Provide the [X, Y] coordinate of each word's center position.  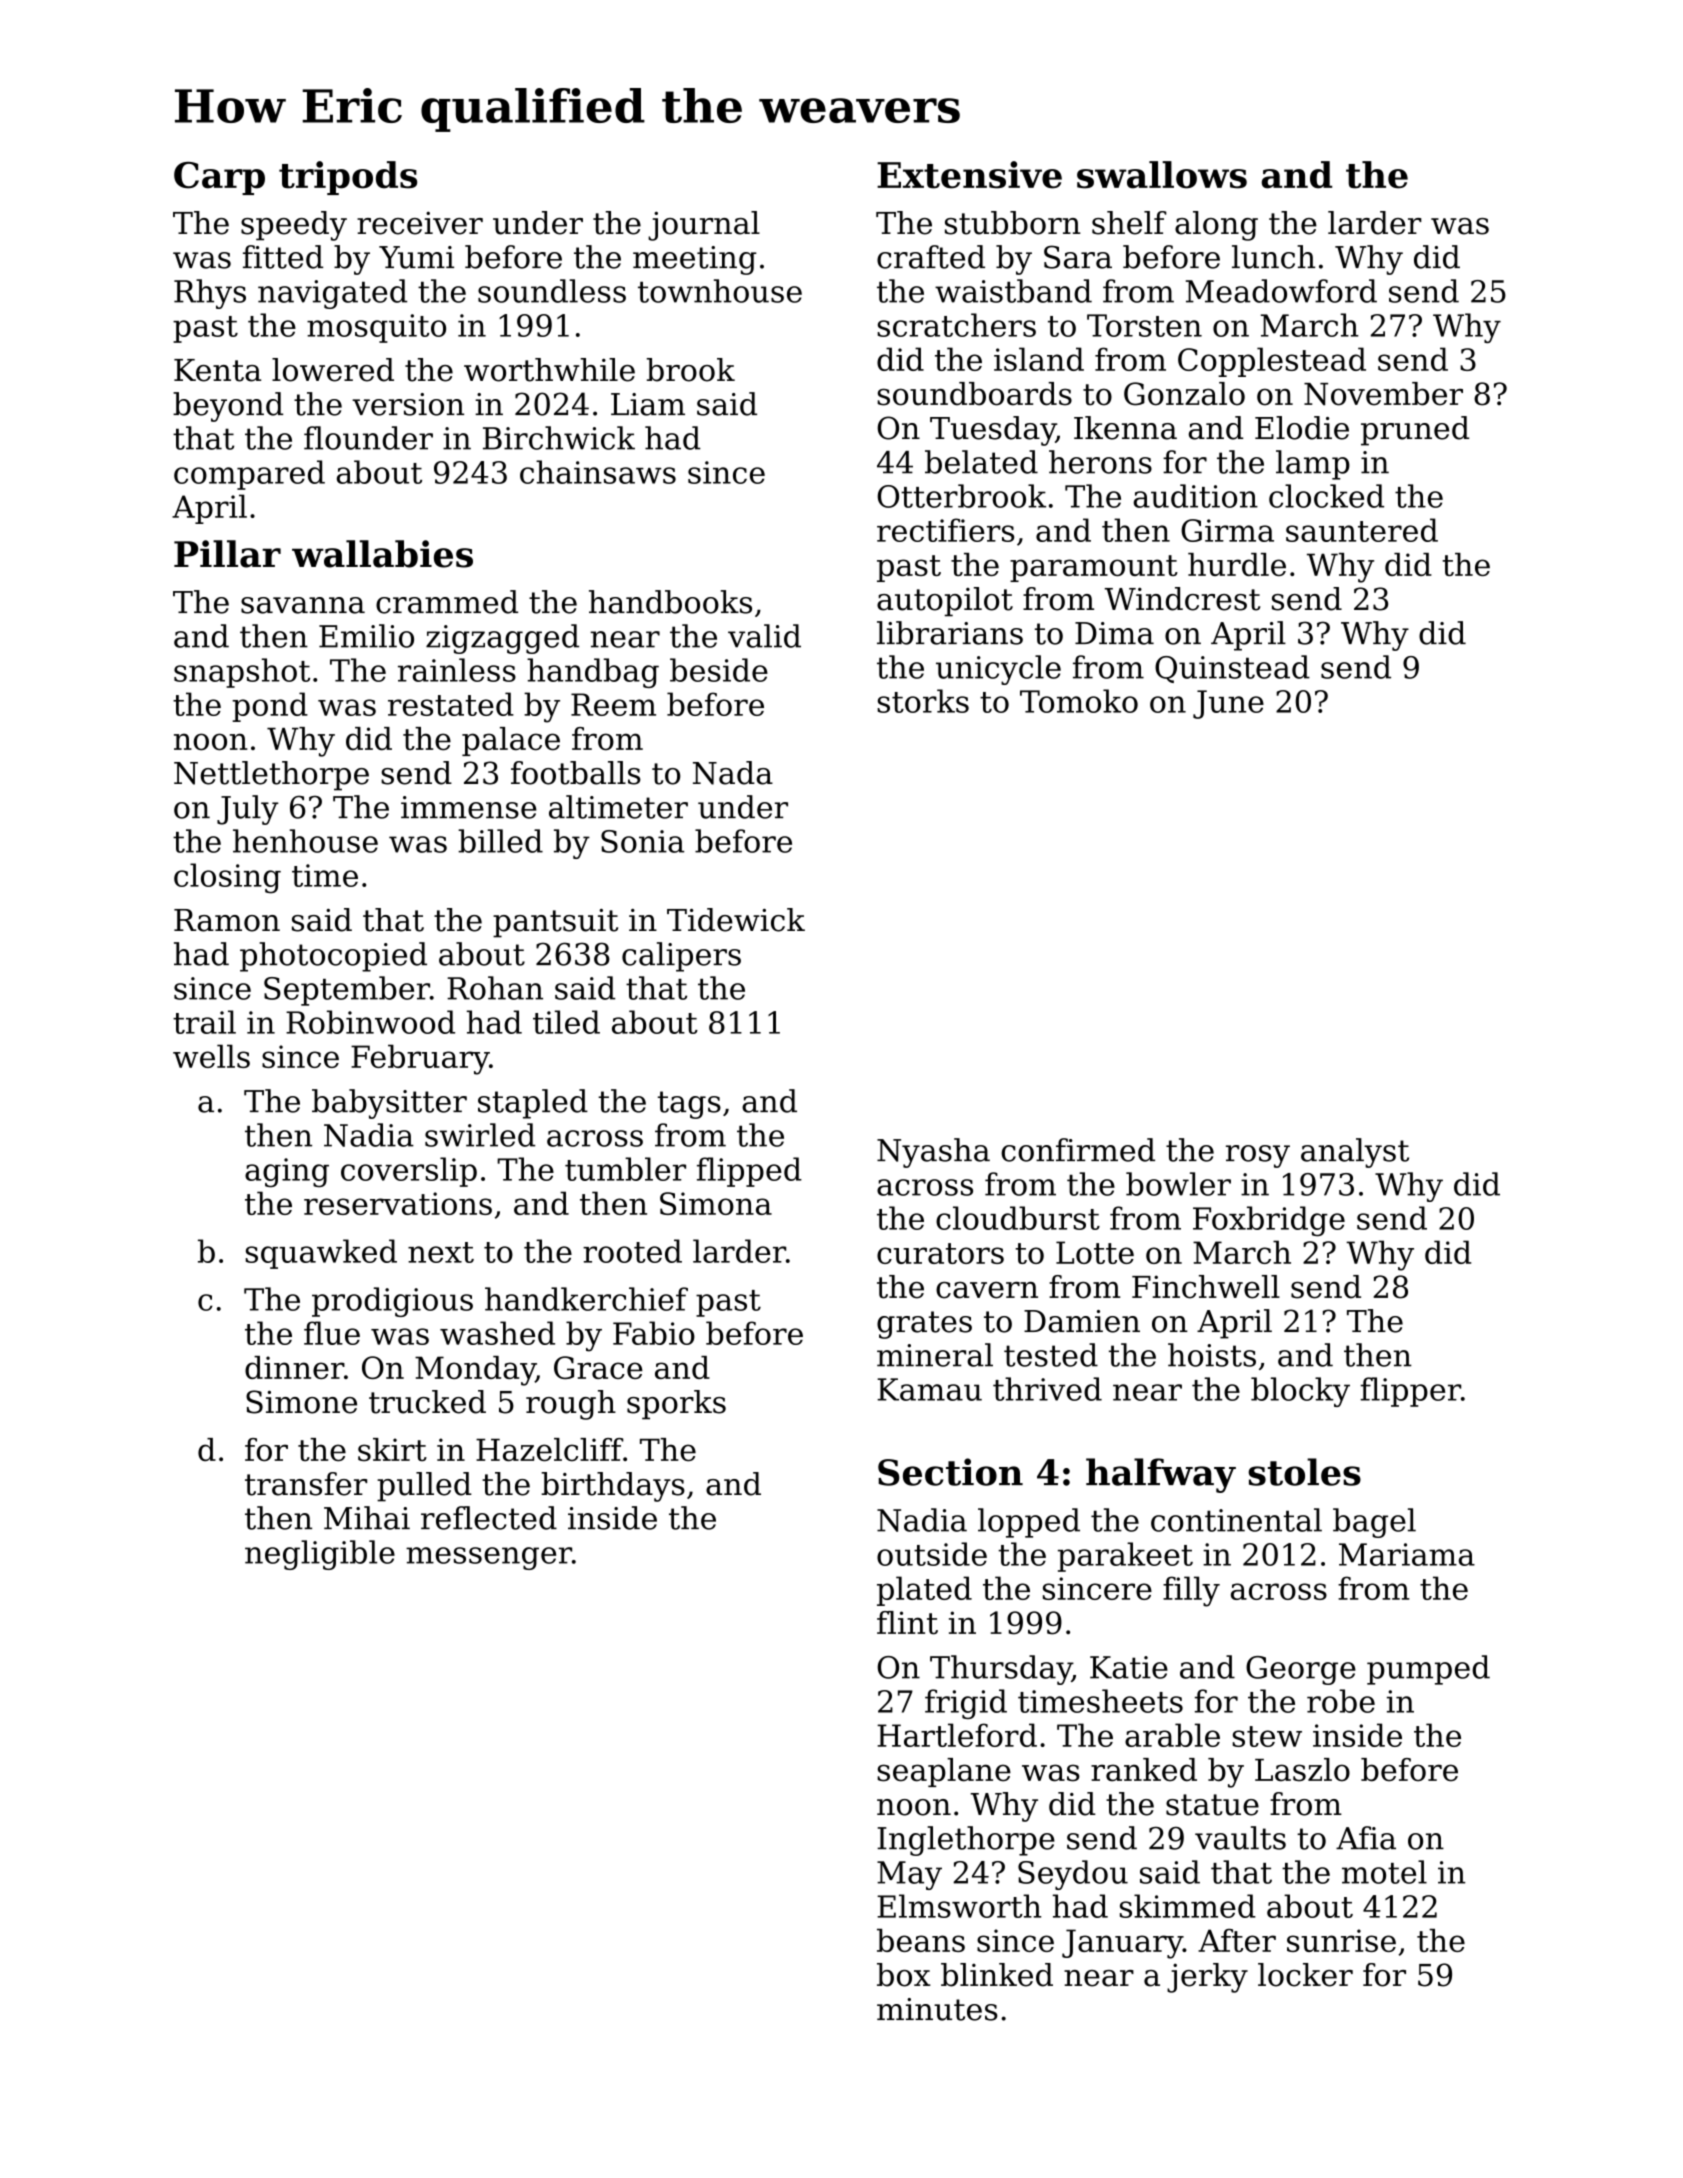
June [1228, 704]
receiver [420, 223]
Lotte [1095, 1252]
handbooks [670, 602]
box [904, 1975]
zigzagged [502, 639]
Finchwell [1206, 1287]
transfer [306, 1484]
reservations [398, 1203]
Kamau [929, 1389]
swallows [1162, 175]
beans [921, 1940]
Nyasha [933, 1153]
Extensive [969, 175]
